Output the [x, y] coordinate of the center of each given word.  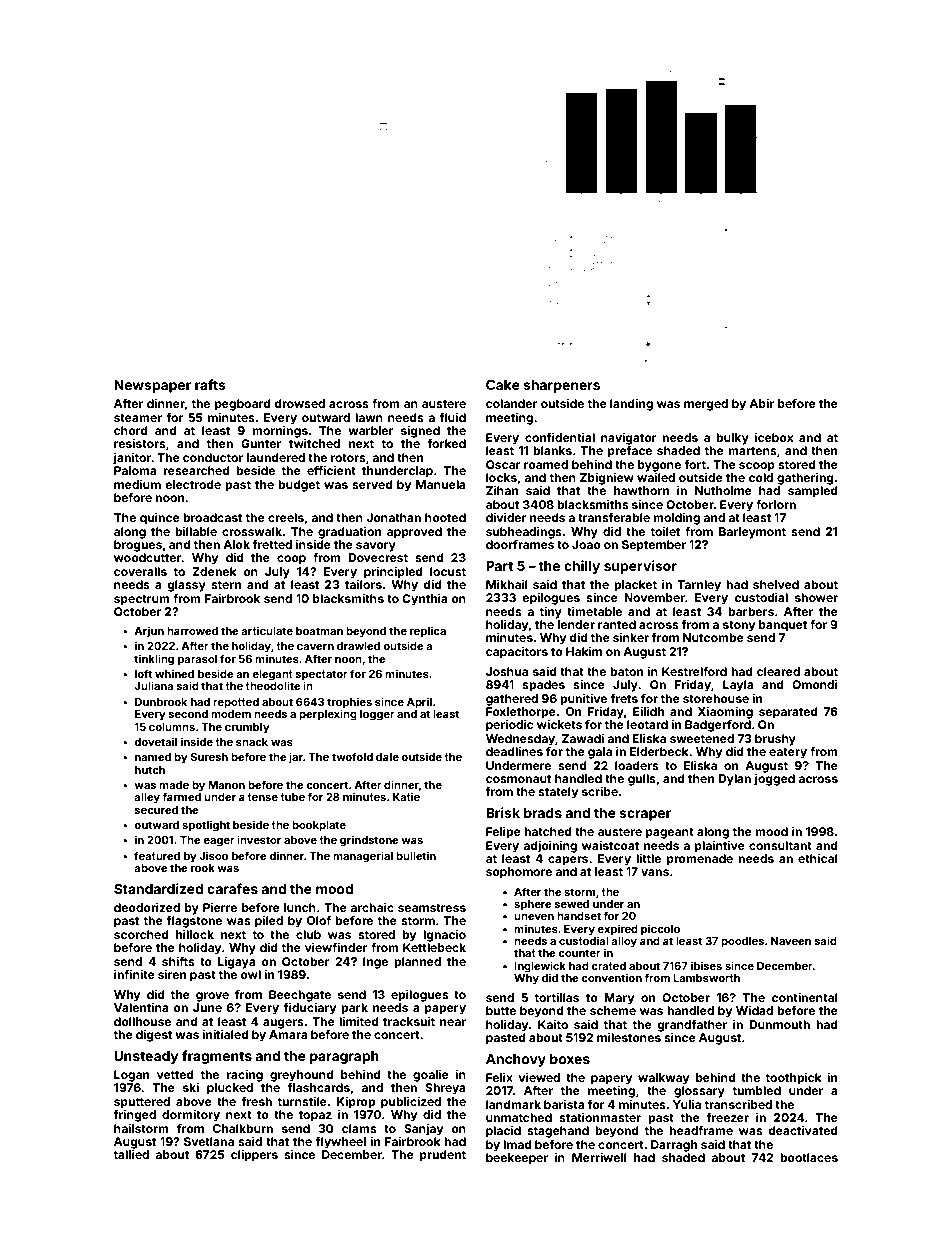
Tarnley [699, 586]
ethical [818, 858]
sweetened [702, 738]
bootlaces [809, 1157]
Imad [517, 1144]
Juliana [153, 685]
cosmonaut [518, 779]
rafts [210, 384]
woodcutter [148, 557]
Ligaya [237, 963]
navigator [629, 439]
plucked [230, 1089]
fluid [453, 417]
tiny [551, 613]
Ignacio [444, 936]
